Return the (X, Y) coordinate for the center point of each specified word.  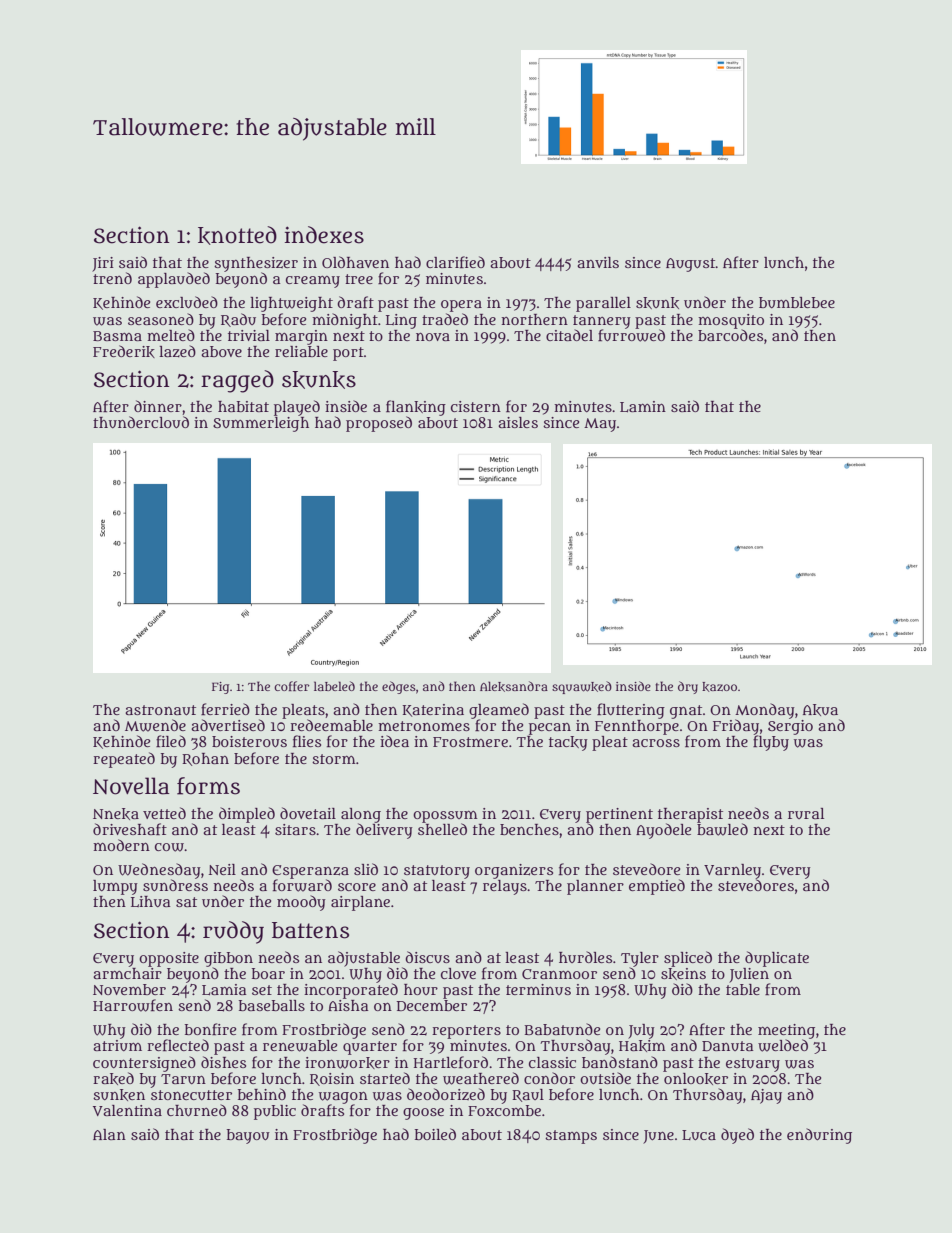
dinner (158, 406)
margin (301, 337)
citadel (569, 335)
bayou (248, 1136)
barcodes (730, 335)
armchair (127, 973)
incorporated (351, 991)
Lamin (643, 406)
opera (461, 306)
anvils (598, 262)
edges (399, 687)
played (297, 408)
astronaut (160, 710)
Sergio (790, 727)
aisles (518, 422)
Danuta (728, 1046)
